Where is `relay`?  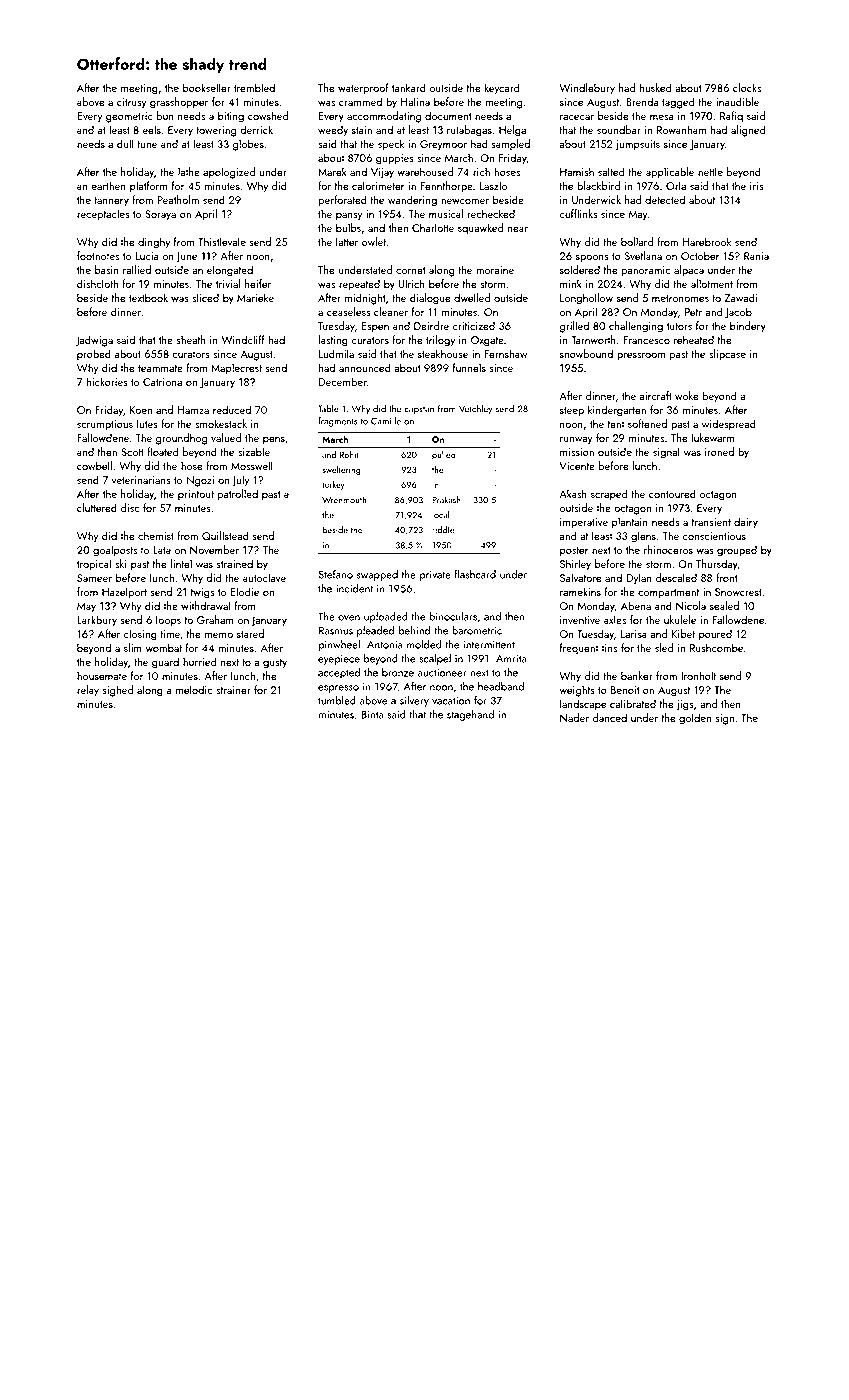
relay is located at coordinates (88, 691).
